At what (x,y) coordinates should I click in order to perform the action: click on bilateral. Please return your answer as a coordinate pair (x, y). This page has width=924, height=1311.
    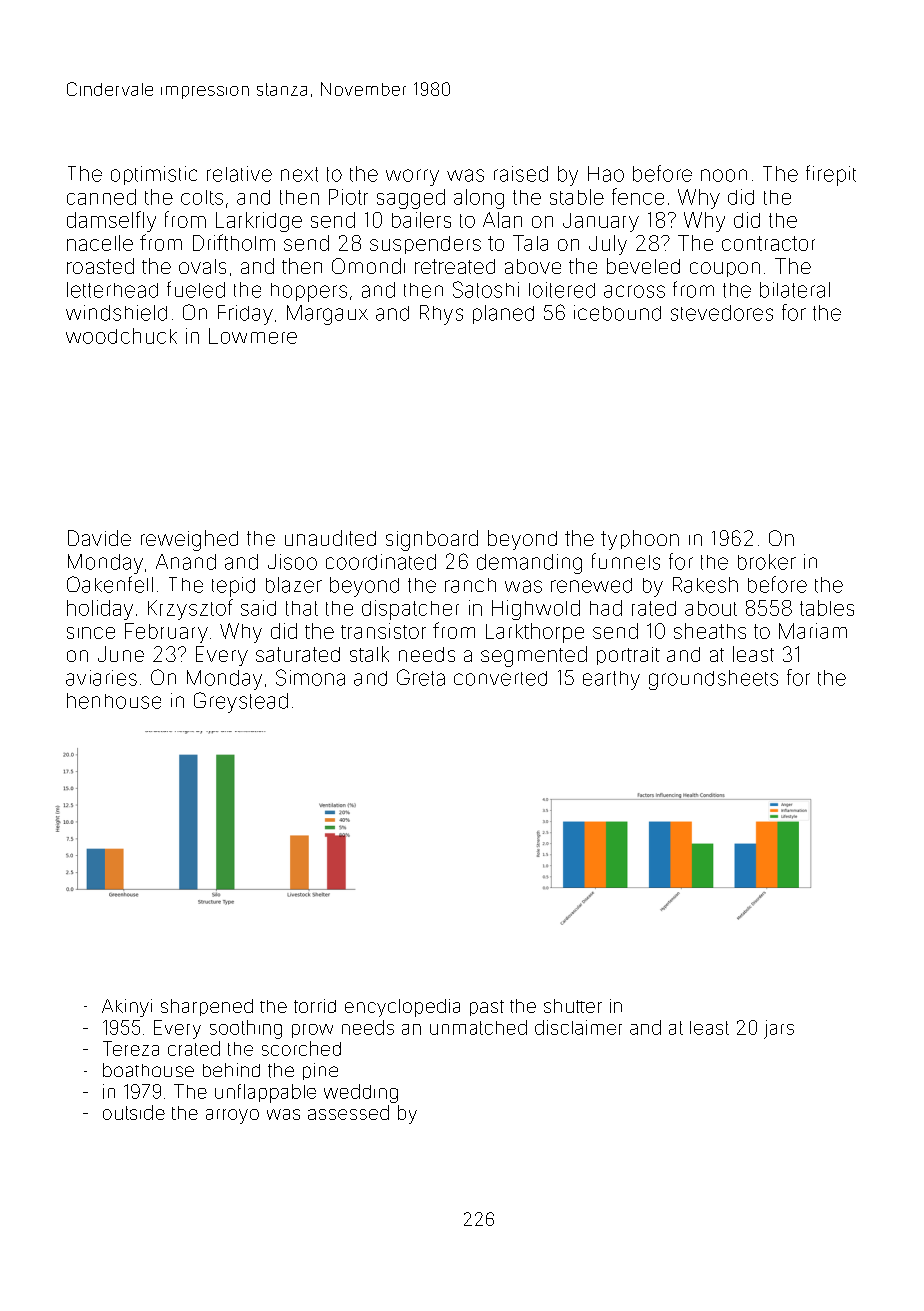
    Looking at the image, I should click on (795, 290).
